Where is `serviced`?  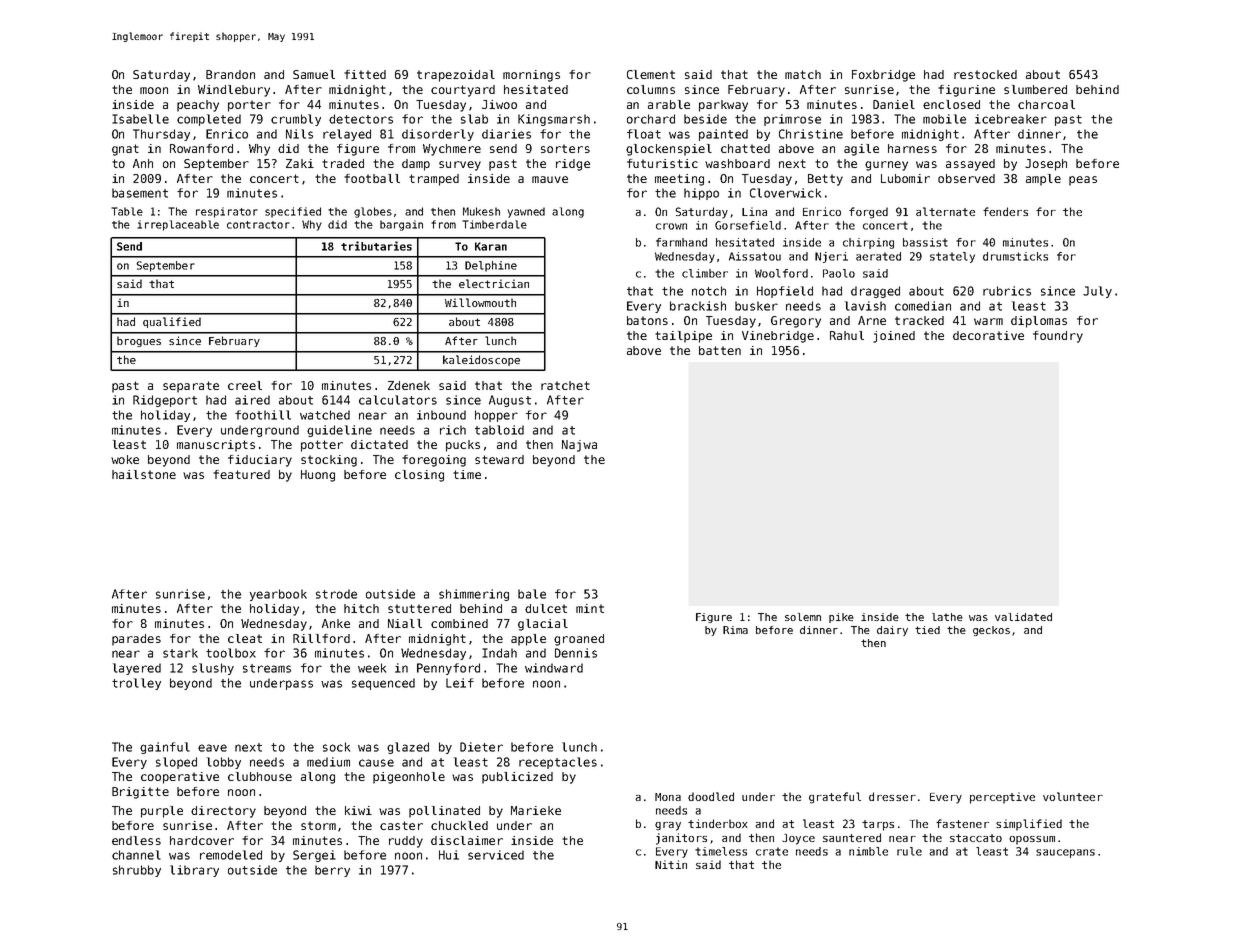
serviced is located at coordinates (496, 855).
